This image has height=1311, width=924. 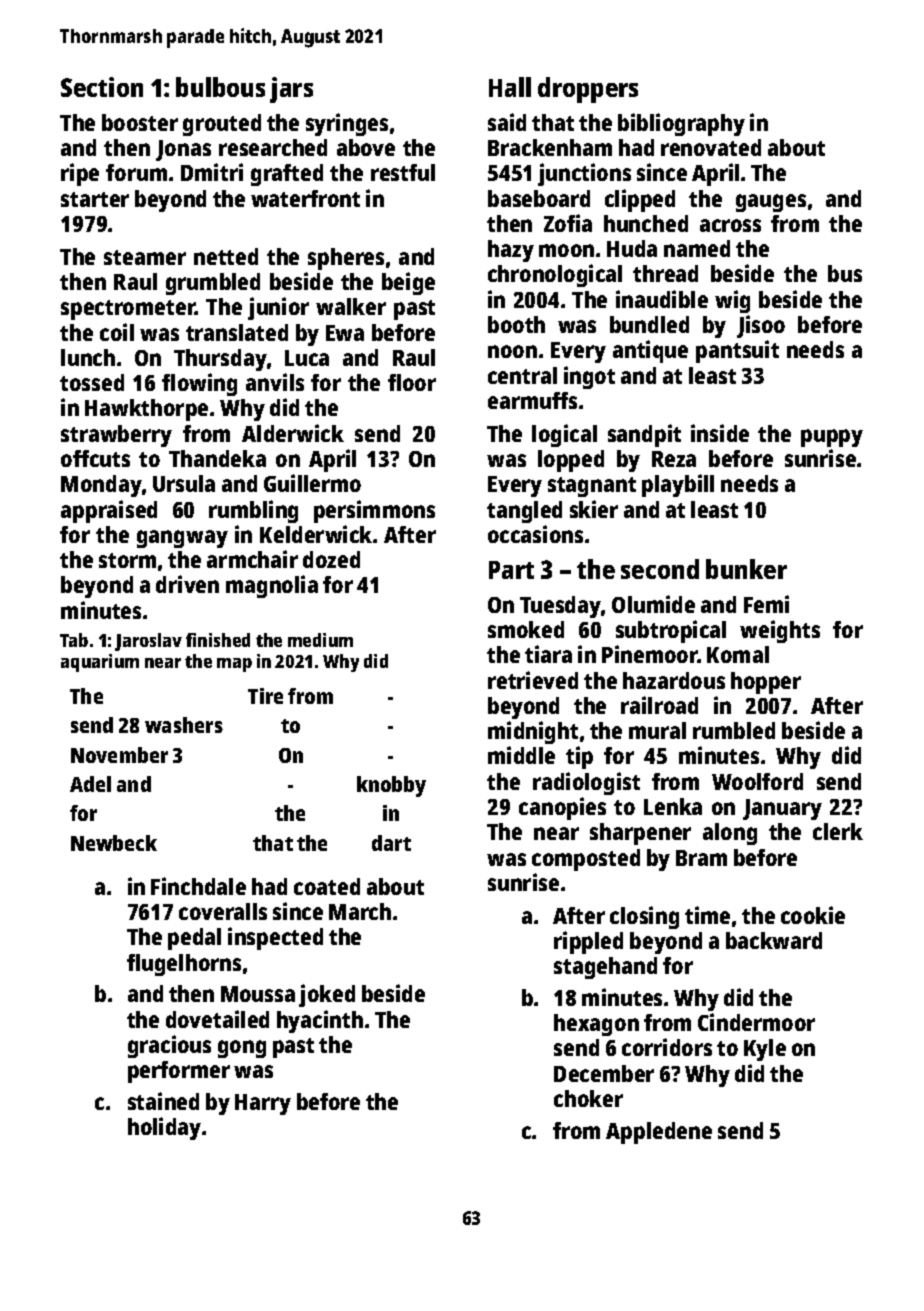 What do you see at coordinates (653, 604) in the image?
I see `Olumide` at bounding box center [653, 604].
